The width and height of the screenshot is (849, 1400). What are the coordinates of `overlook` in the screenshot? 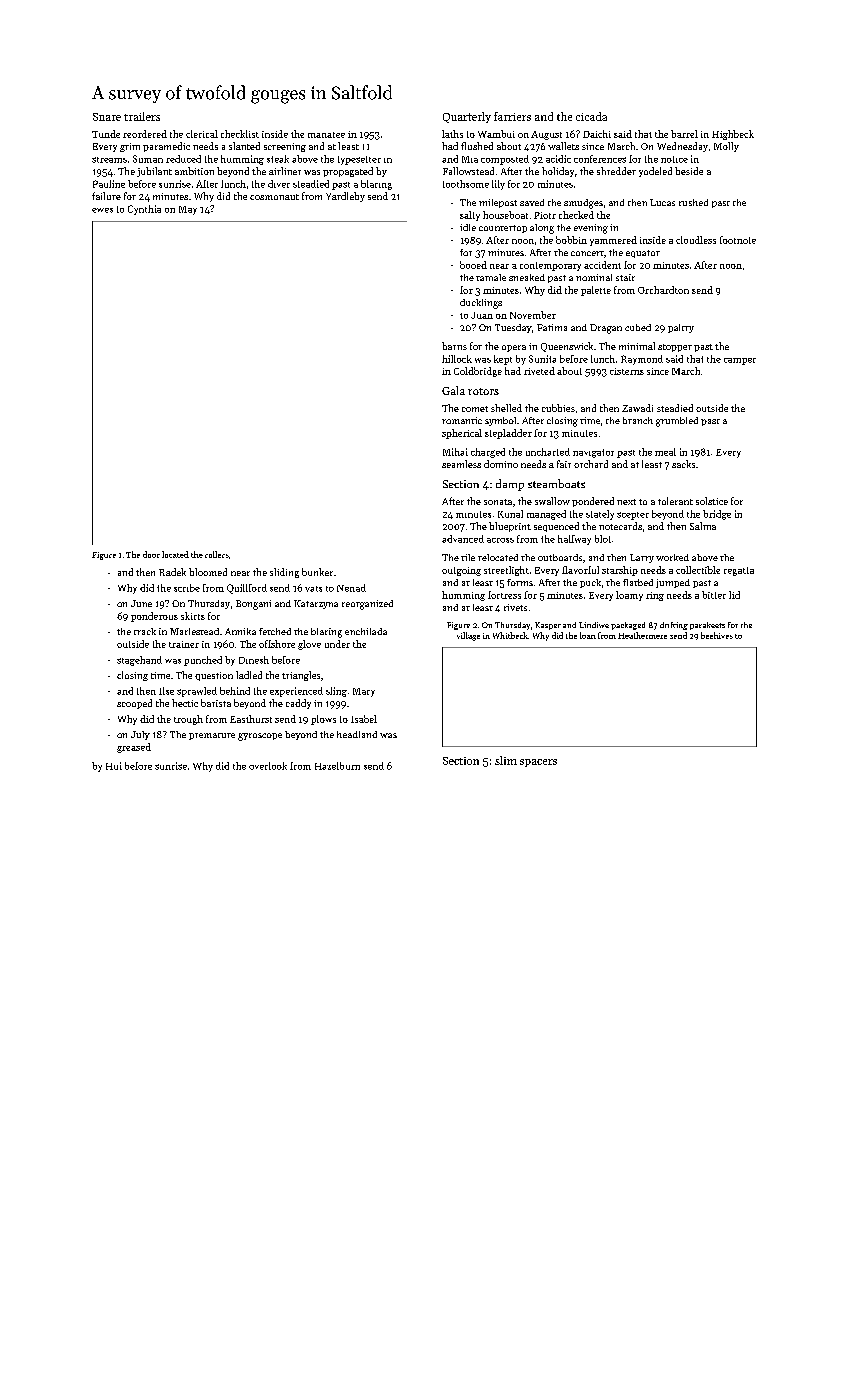 It's located at (268, 766).
